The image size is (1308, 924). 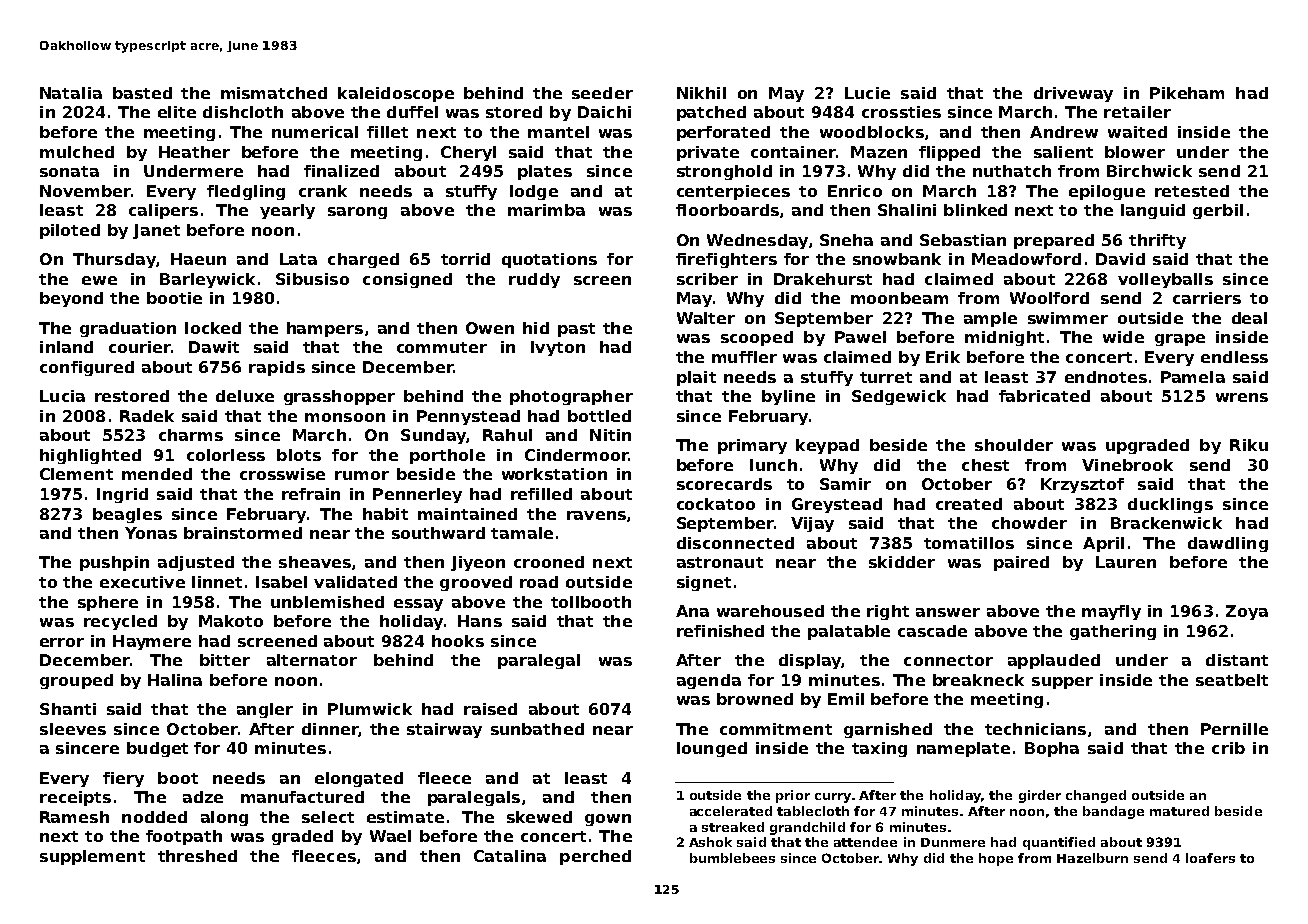 What do you see at coordinates (701, 93) in the screenshot?
I see `Nikhil` at bounding box center [701, 93].
